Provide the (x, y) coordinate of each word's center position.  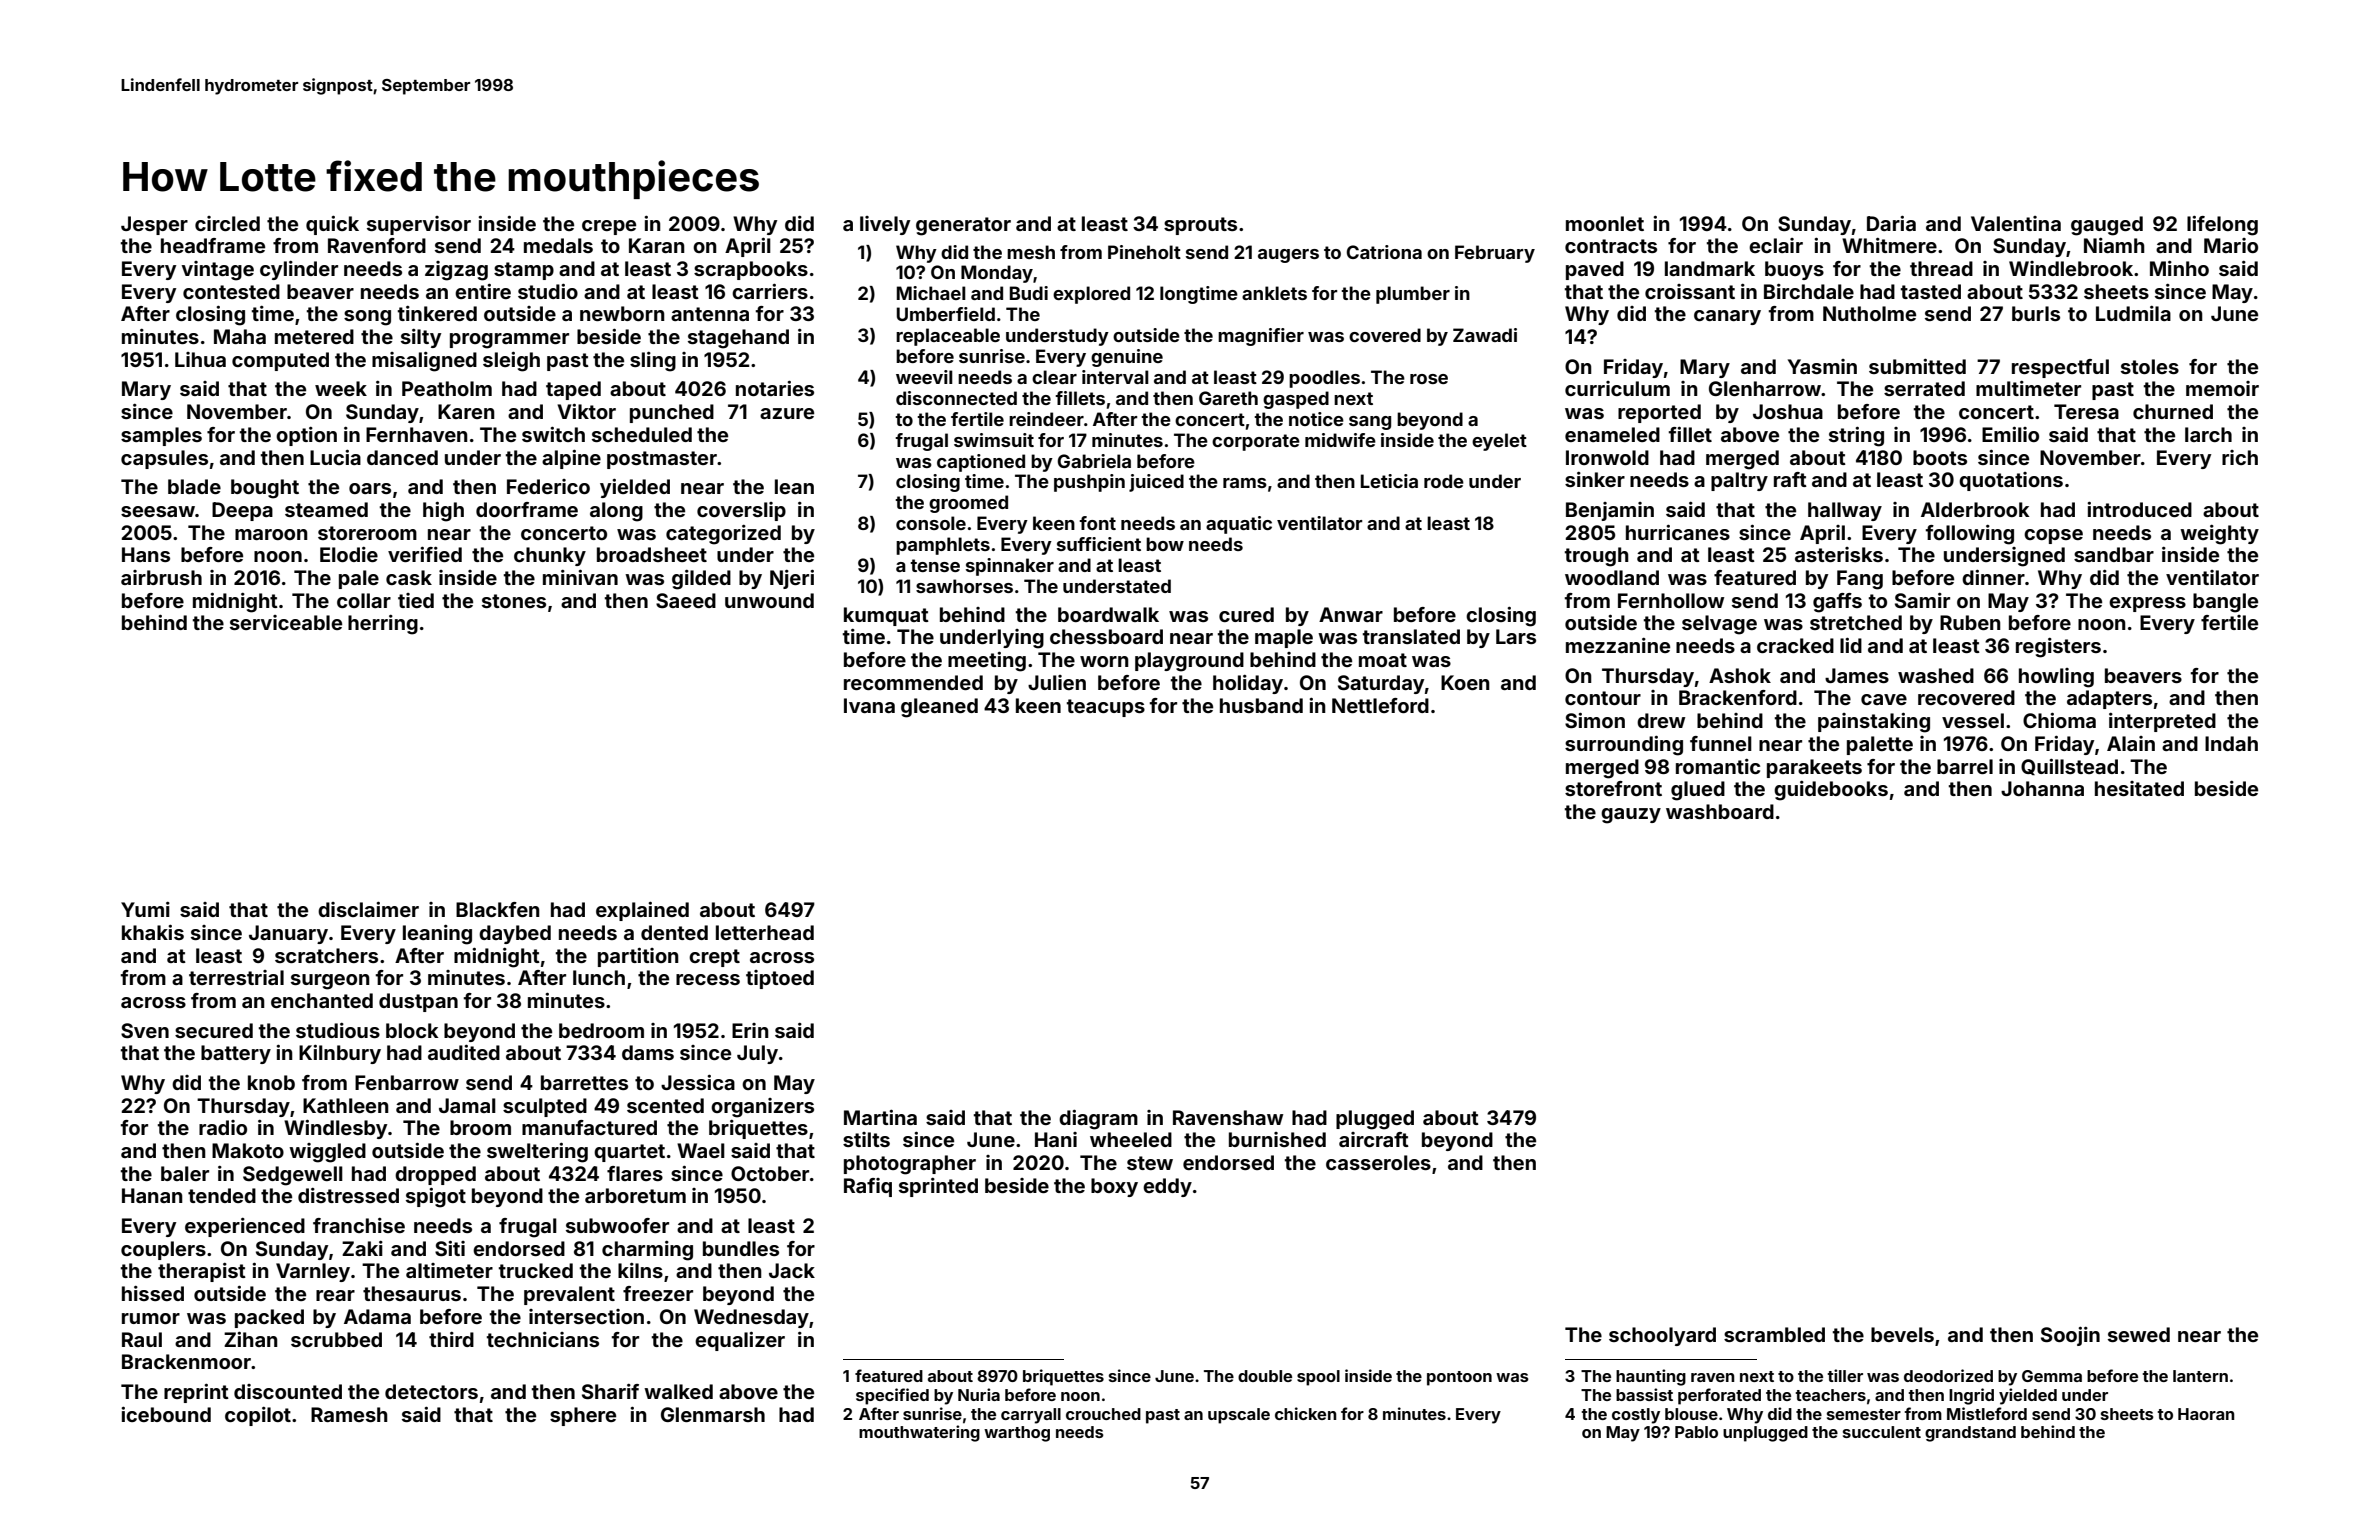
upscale (1239, 1416)
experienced (245, 1227)
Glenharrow (1765, 388)
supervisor (419, 225)
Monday (997, 274)
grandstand (1970, 1434)
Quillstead (2069, 767)
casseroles (1378, 1162)
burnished (1277, 1139)
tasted (1931, 291)
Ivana (869, 705)
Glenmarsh (713, 1414)
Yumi (145, 909)
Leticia (1389, 481)
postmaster (662, 460)
